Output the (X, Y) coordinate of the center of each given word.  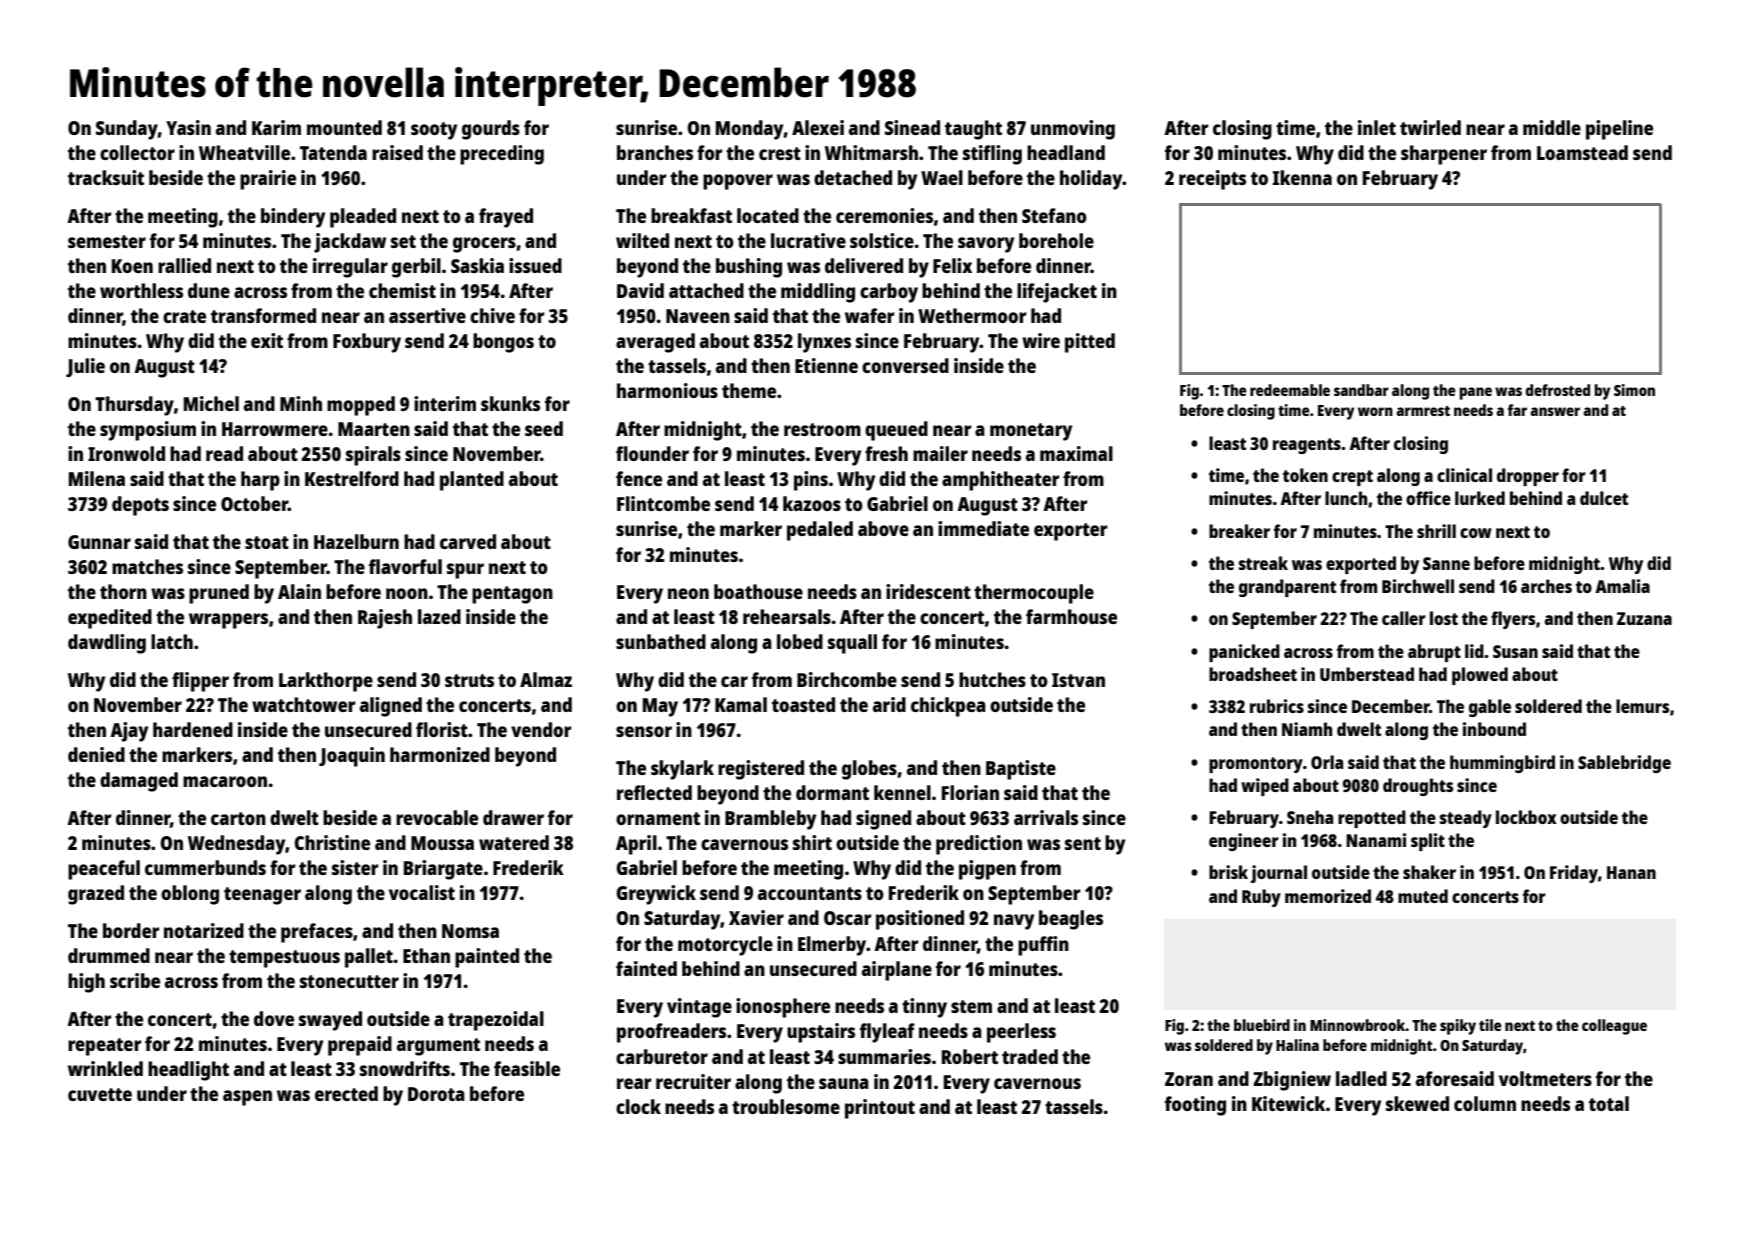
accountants (810, 893)
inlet (1377, 127)
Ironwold (126, 453)
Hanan (1631, 872)
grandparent (1287, 588)
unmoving (1073, 130)
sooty (434, 131)
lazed (439, 616)
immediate (983, 528)
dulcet (1604, 498)
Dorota (436, 1094)
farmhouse (1071, 616)
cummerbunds (205, 867)
